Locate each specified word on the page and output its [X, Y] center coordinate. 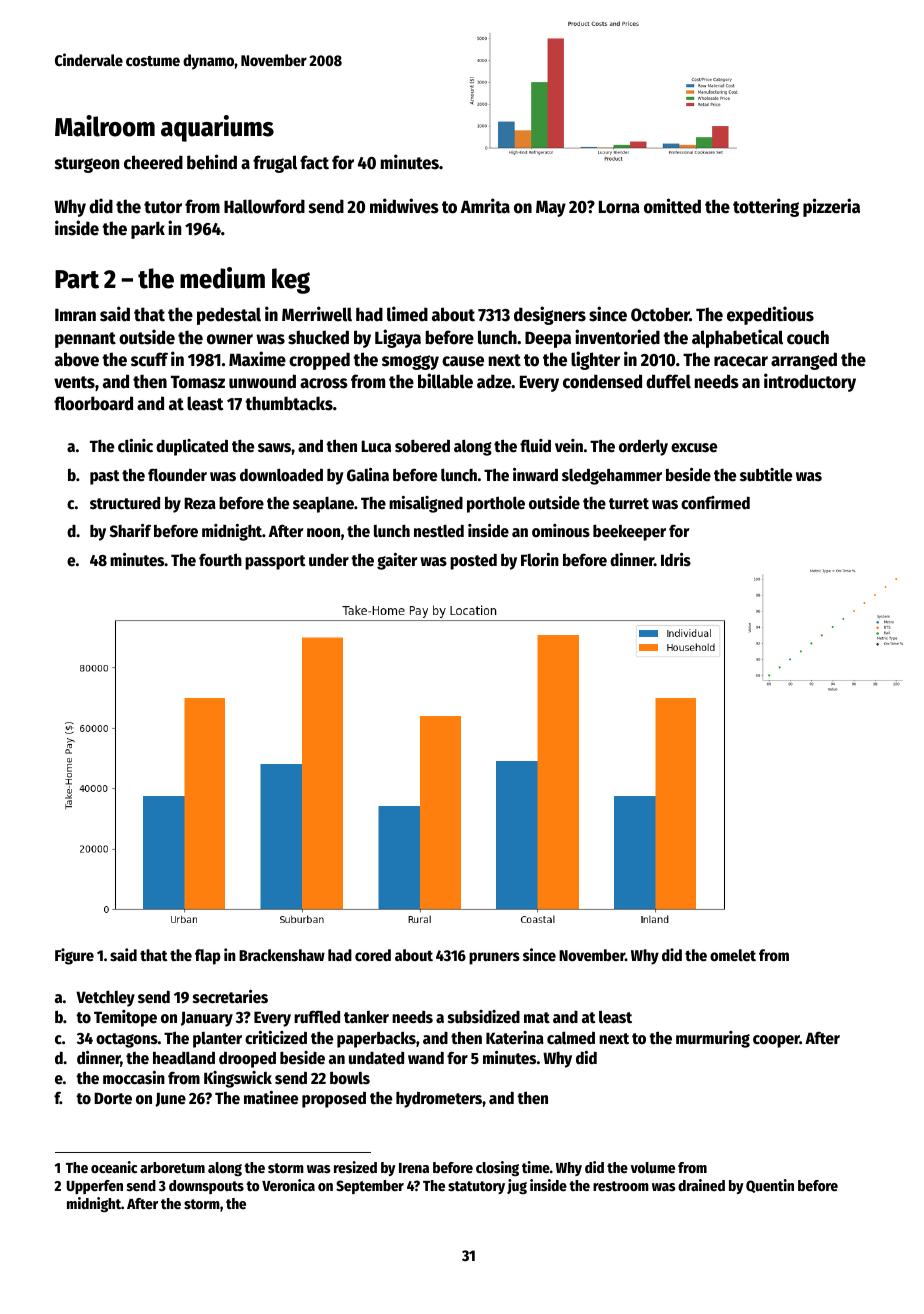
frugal [275, 164]
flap [208, 957]
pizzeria [831, 207]
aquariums [217, 128]
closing [497, 1168]
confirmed [715, 503]
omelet [733, 955]
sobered [422, 446]
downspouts [206, 1187]
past [105, 477]
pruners [494, 958]
